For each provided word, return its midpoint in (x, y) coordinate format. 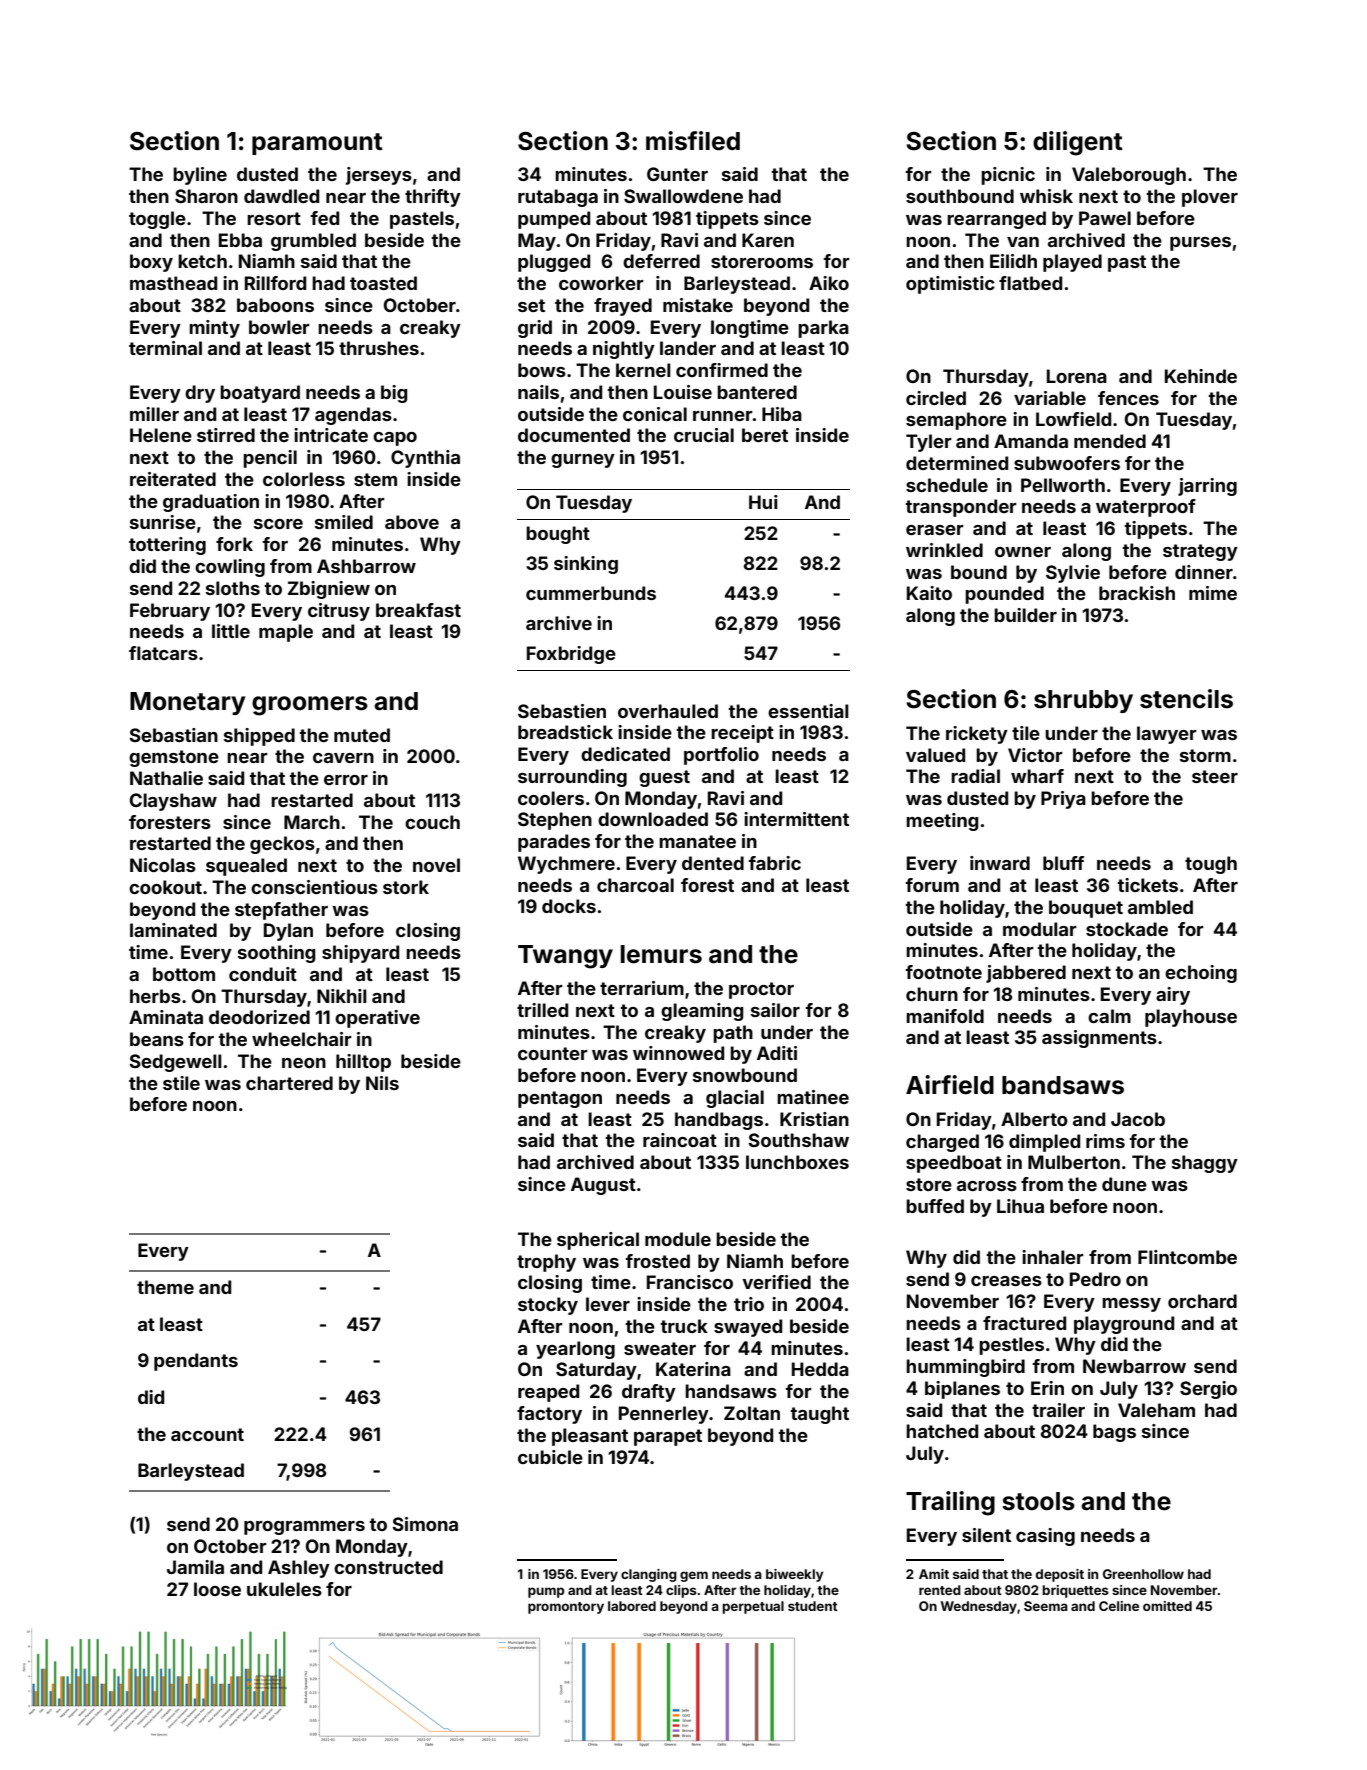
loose (217, 1589)
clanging (649, 1575)
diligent (1078, 143)
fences (1128, 398)
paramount (317, 144)
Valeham (1156, 1410)
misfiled (693, 141)
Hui (763, 502)
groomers (310, 706)
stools (1038, 1501)
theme (165, 1287)
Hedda (820, 1369)
